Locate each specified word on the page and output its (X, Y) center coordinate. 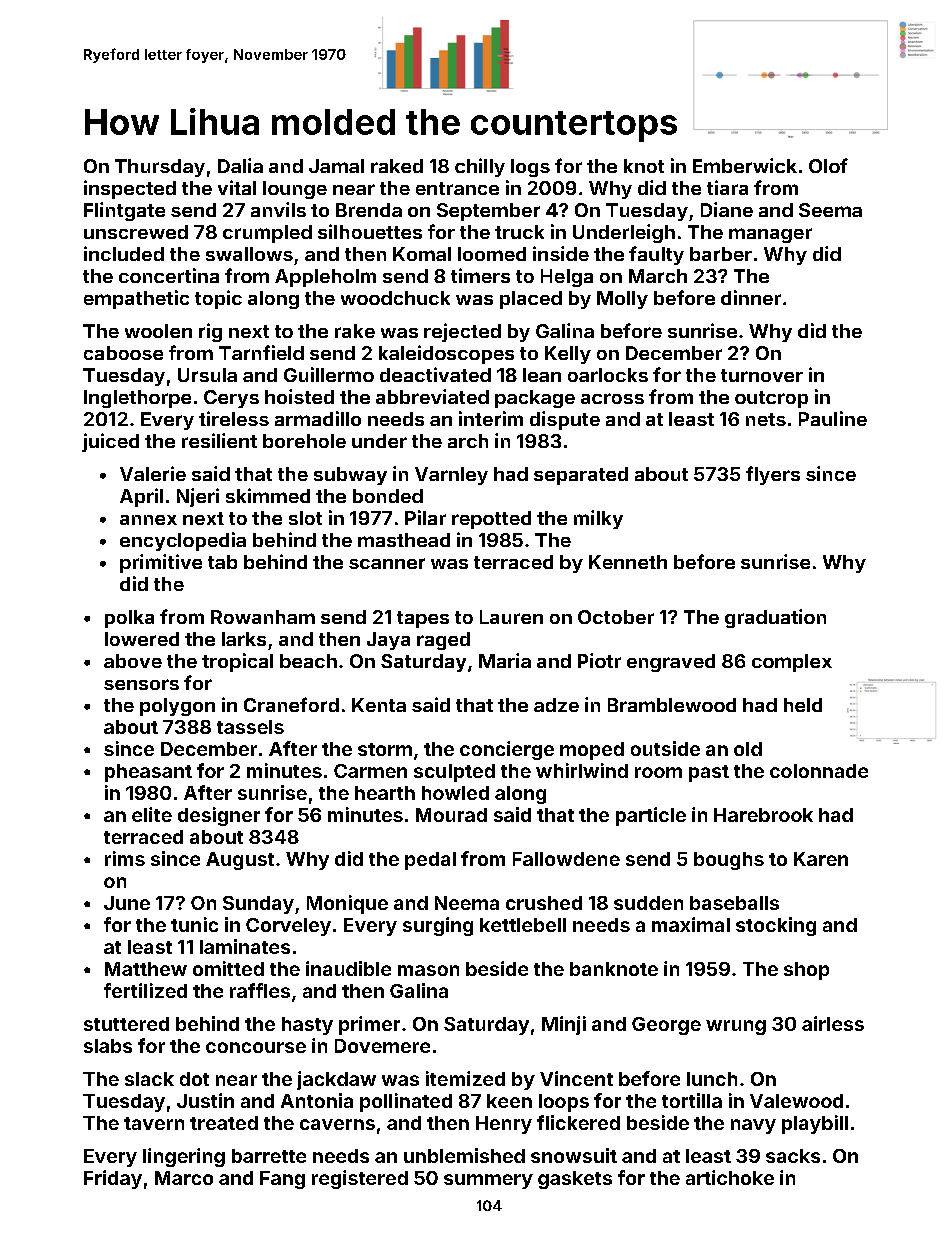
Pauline (833, 418)
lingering (184, 1157)
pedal (430, 861)
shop (806, 971)
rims (125, 858)
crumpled (267, 234)
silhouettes (370, 231)
